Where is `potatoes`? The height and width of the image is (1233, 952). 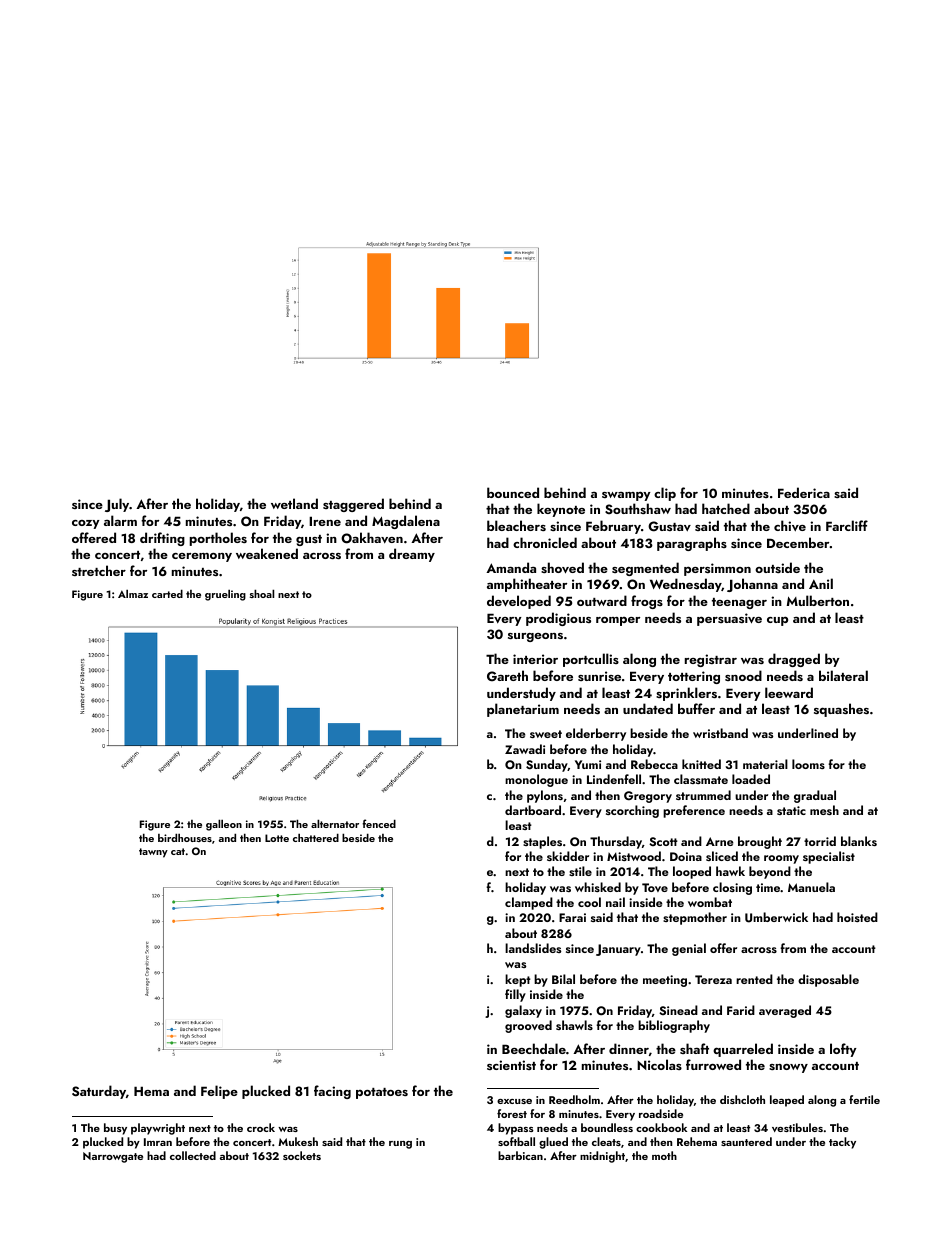 potatoes is located at coordinates (382, 1093).
